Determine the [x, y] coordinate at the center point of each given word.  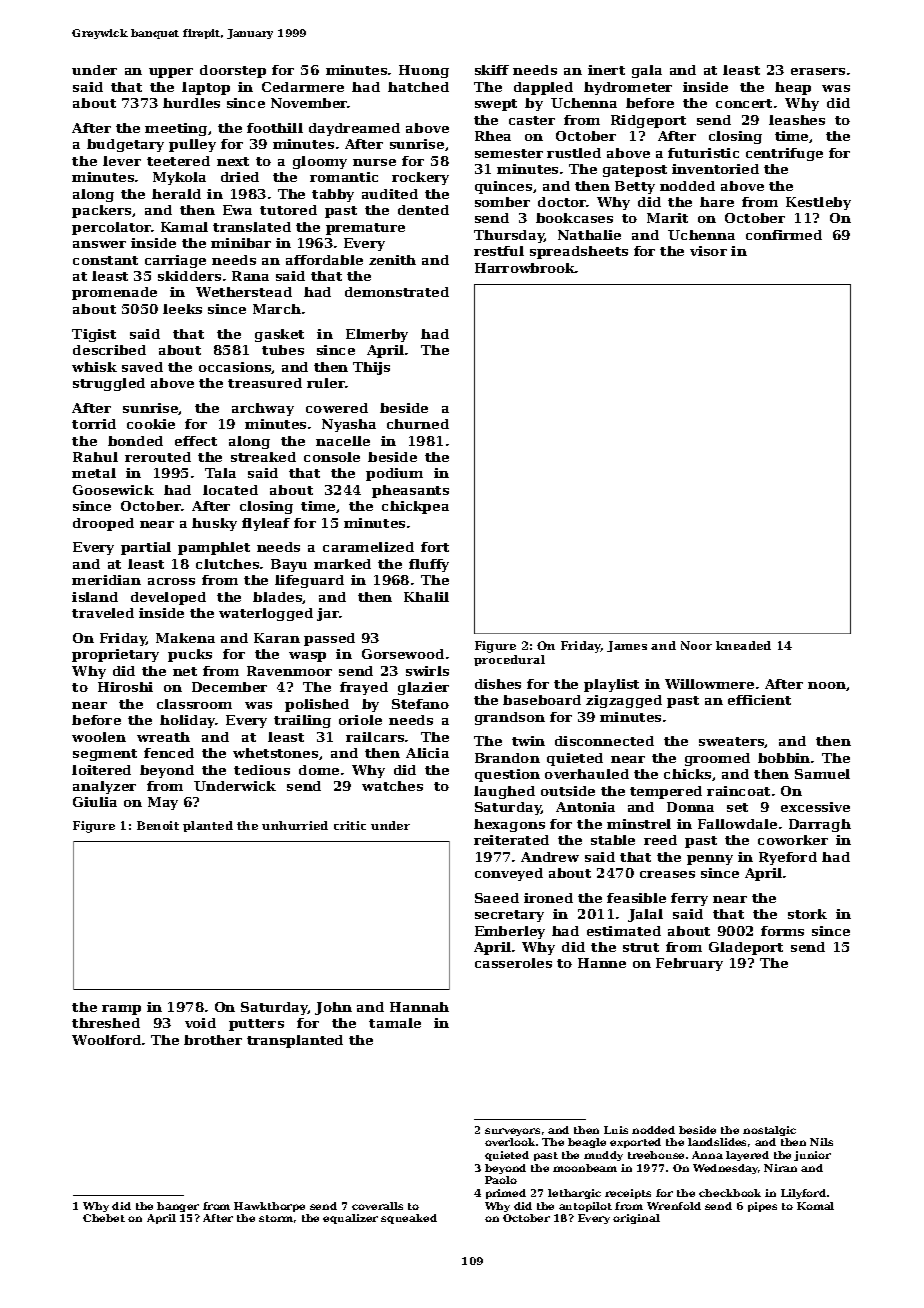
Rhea [493, 136]
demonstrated [397, 292]
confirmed [784, 235]
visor [708, 251]
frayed [364, 688]
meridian [106, 580]
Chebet [104, 1218]
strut [641, 947]
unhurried [295, 825]
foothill [275, 128]
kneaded [743, 645]
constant [105, 260]
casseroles [513, 963]
